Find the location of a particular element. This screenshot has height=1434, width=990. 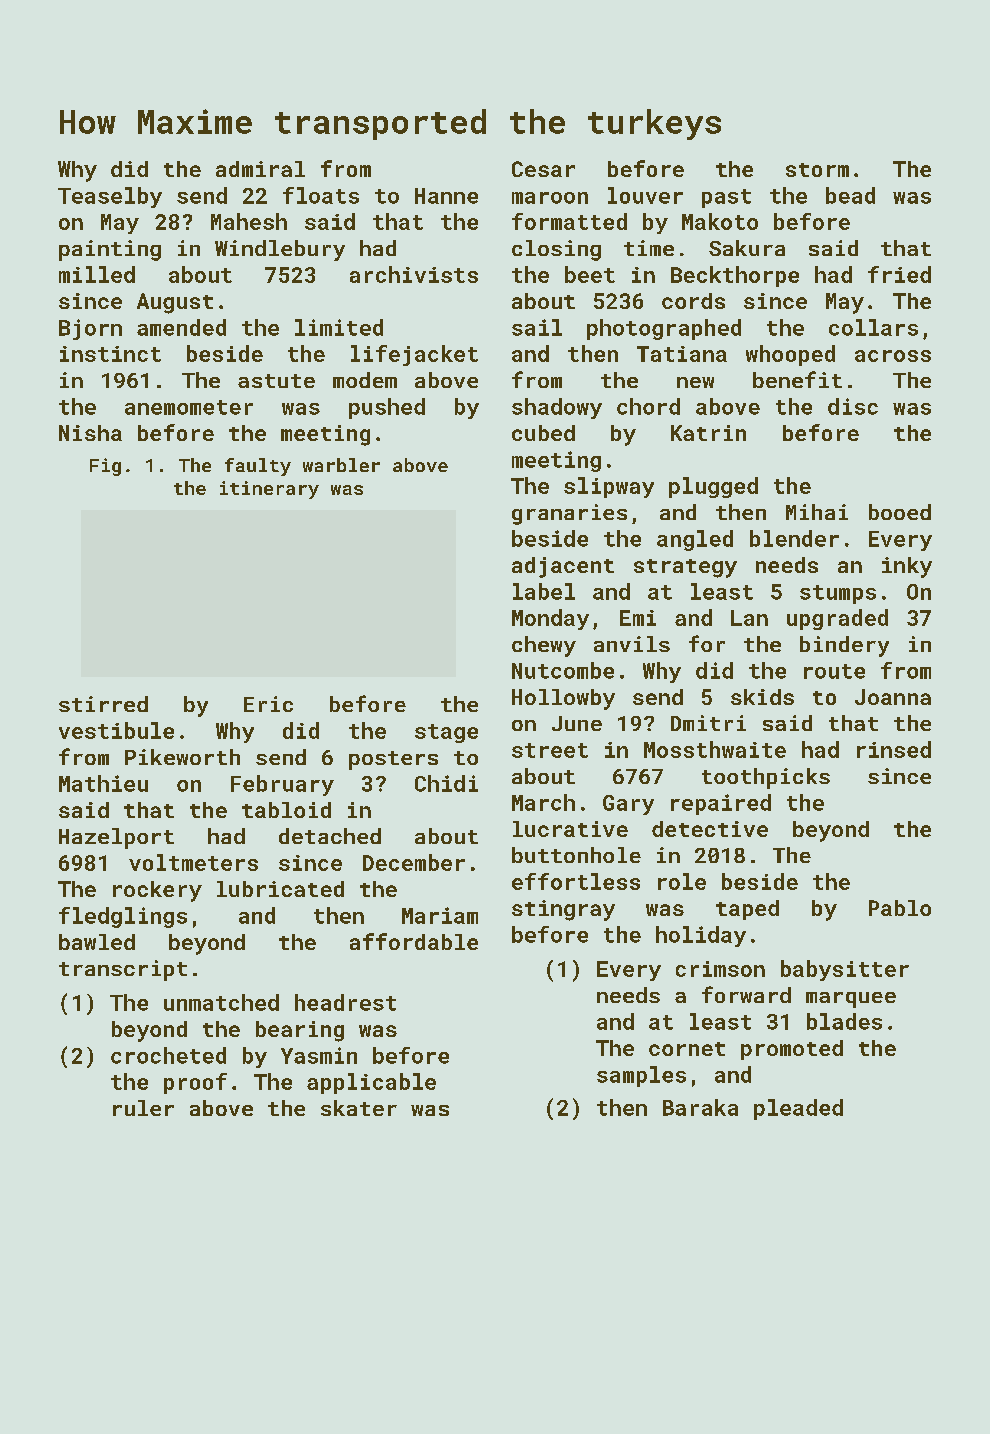

fried is located at coordinates (899, 274).
